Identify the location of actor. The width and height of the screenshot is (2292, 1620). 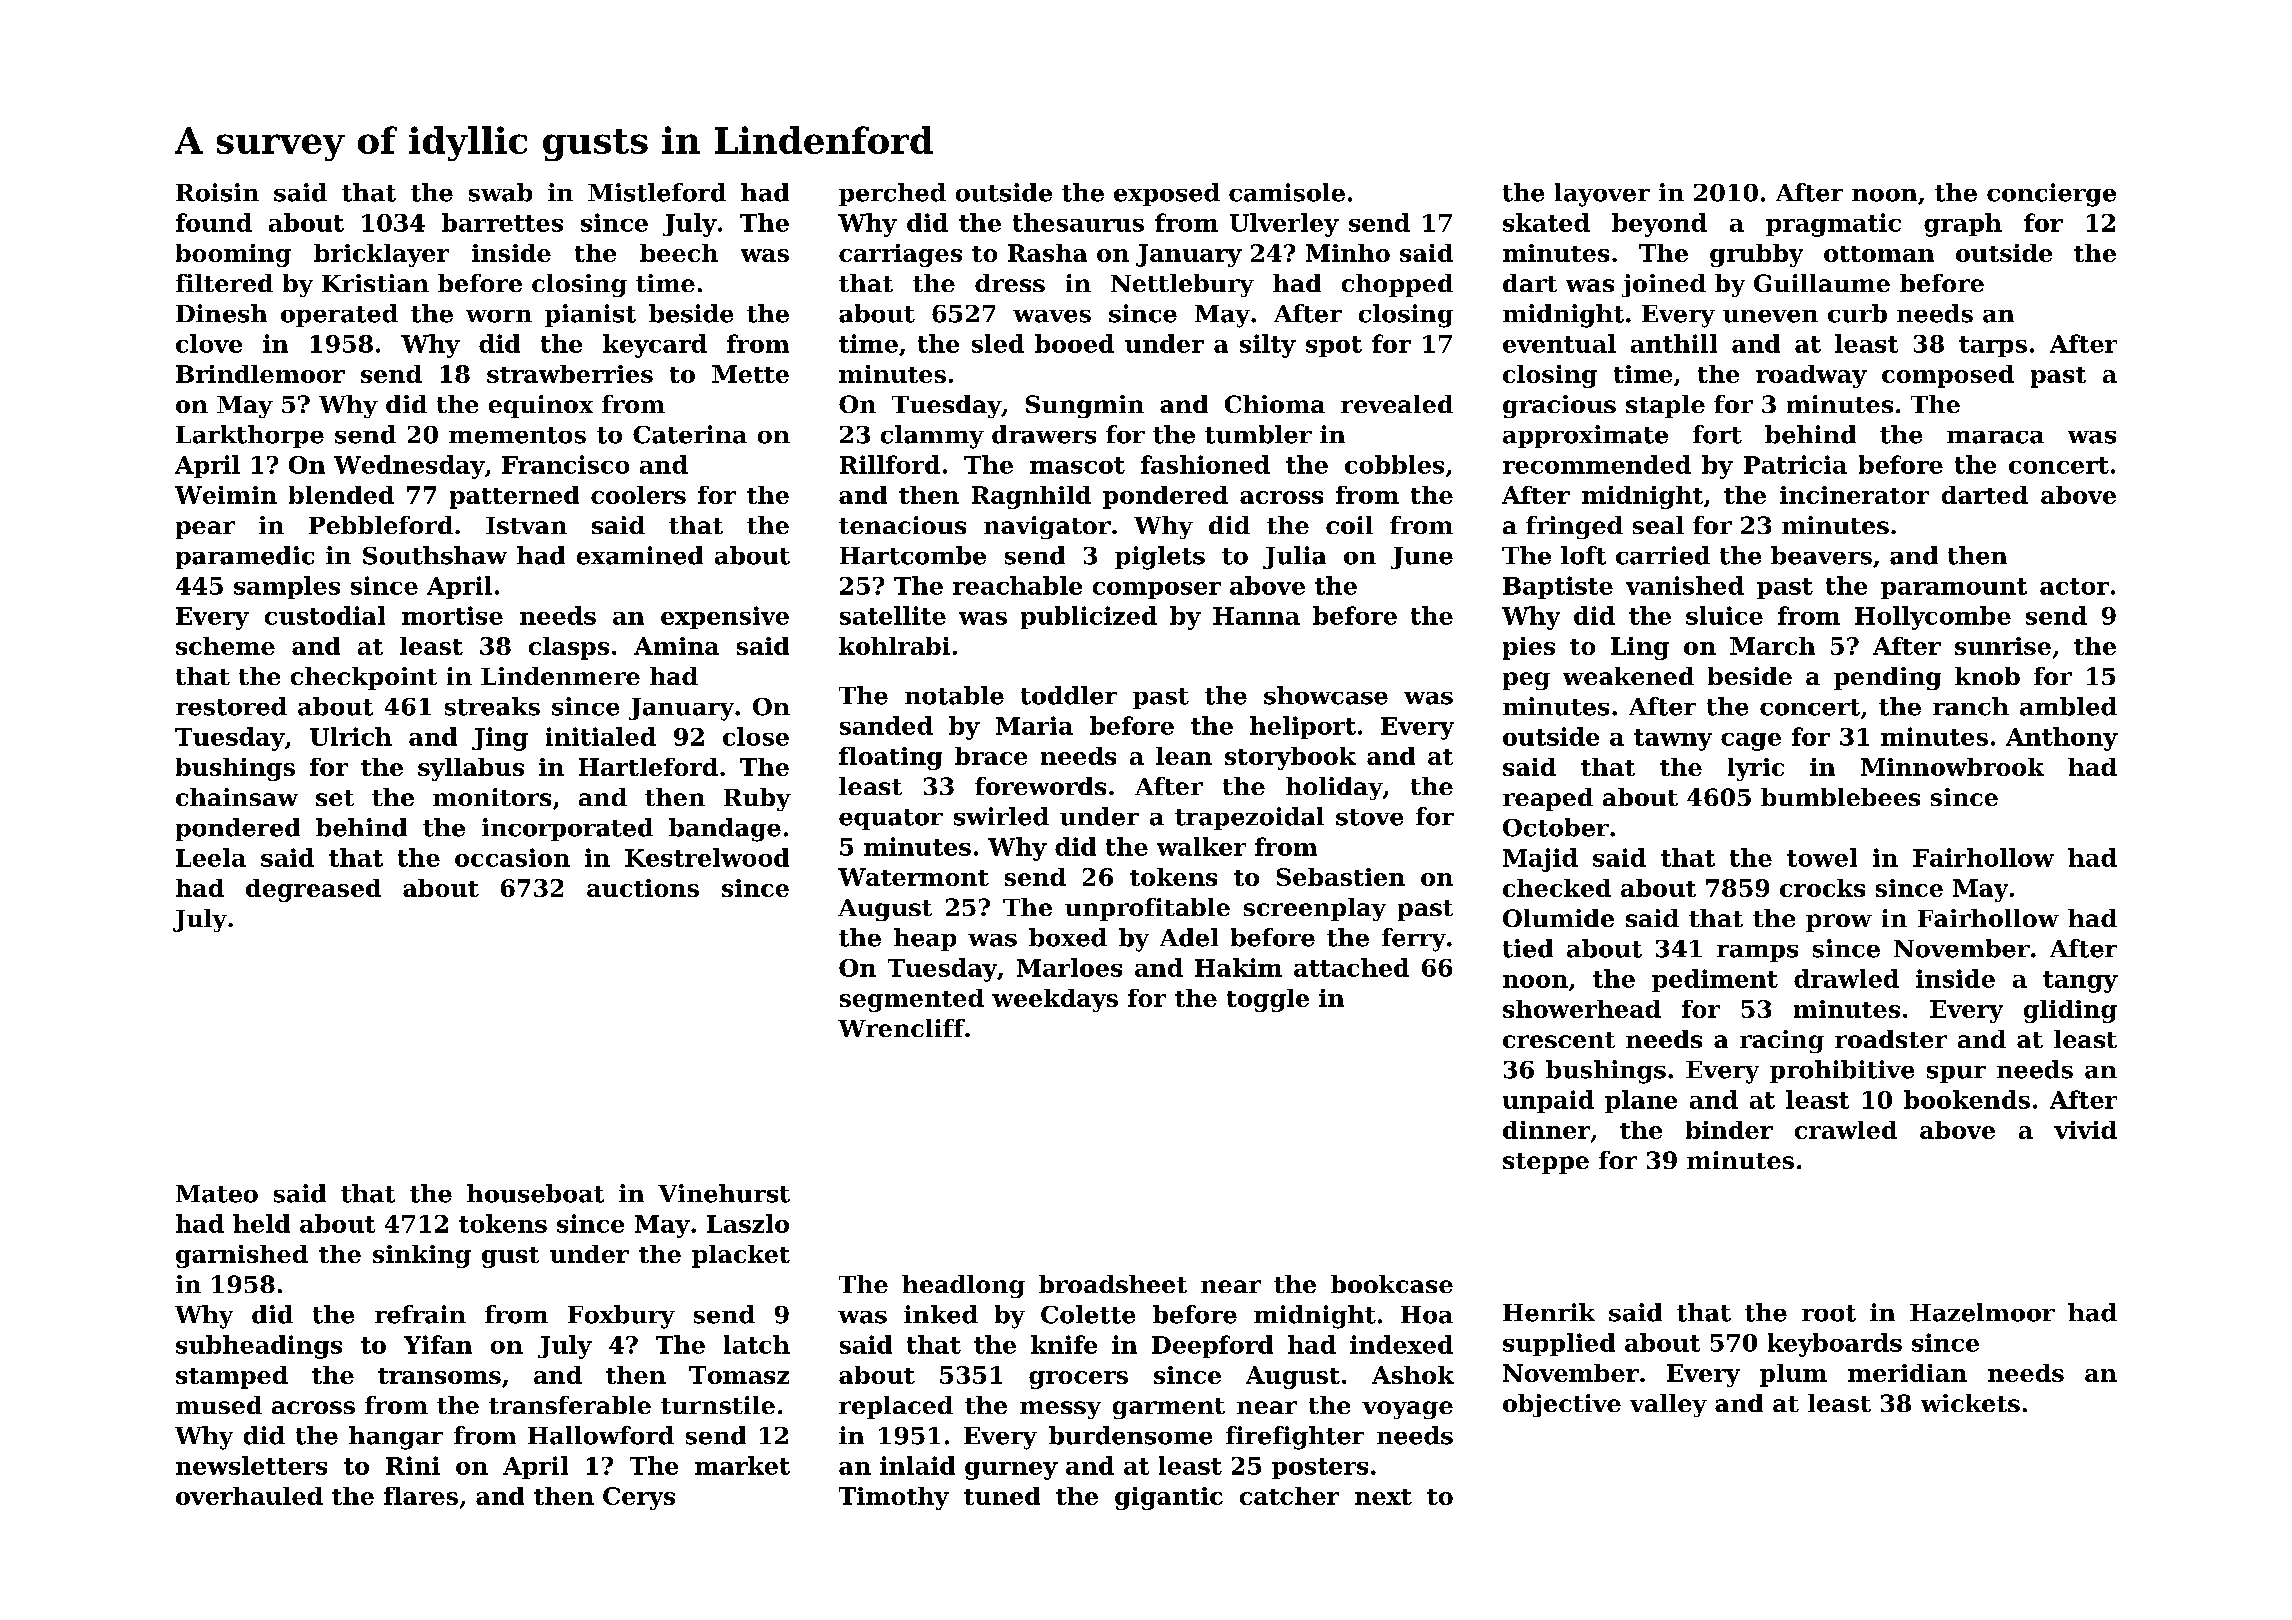
(2074, 586).
